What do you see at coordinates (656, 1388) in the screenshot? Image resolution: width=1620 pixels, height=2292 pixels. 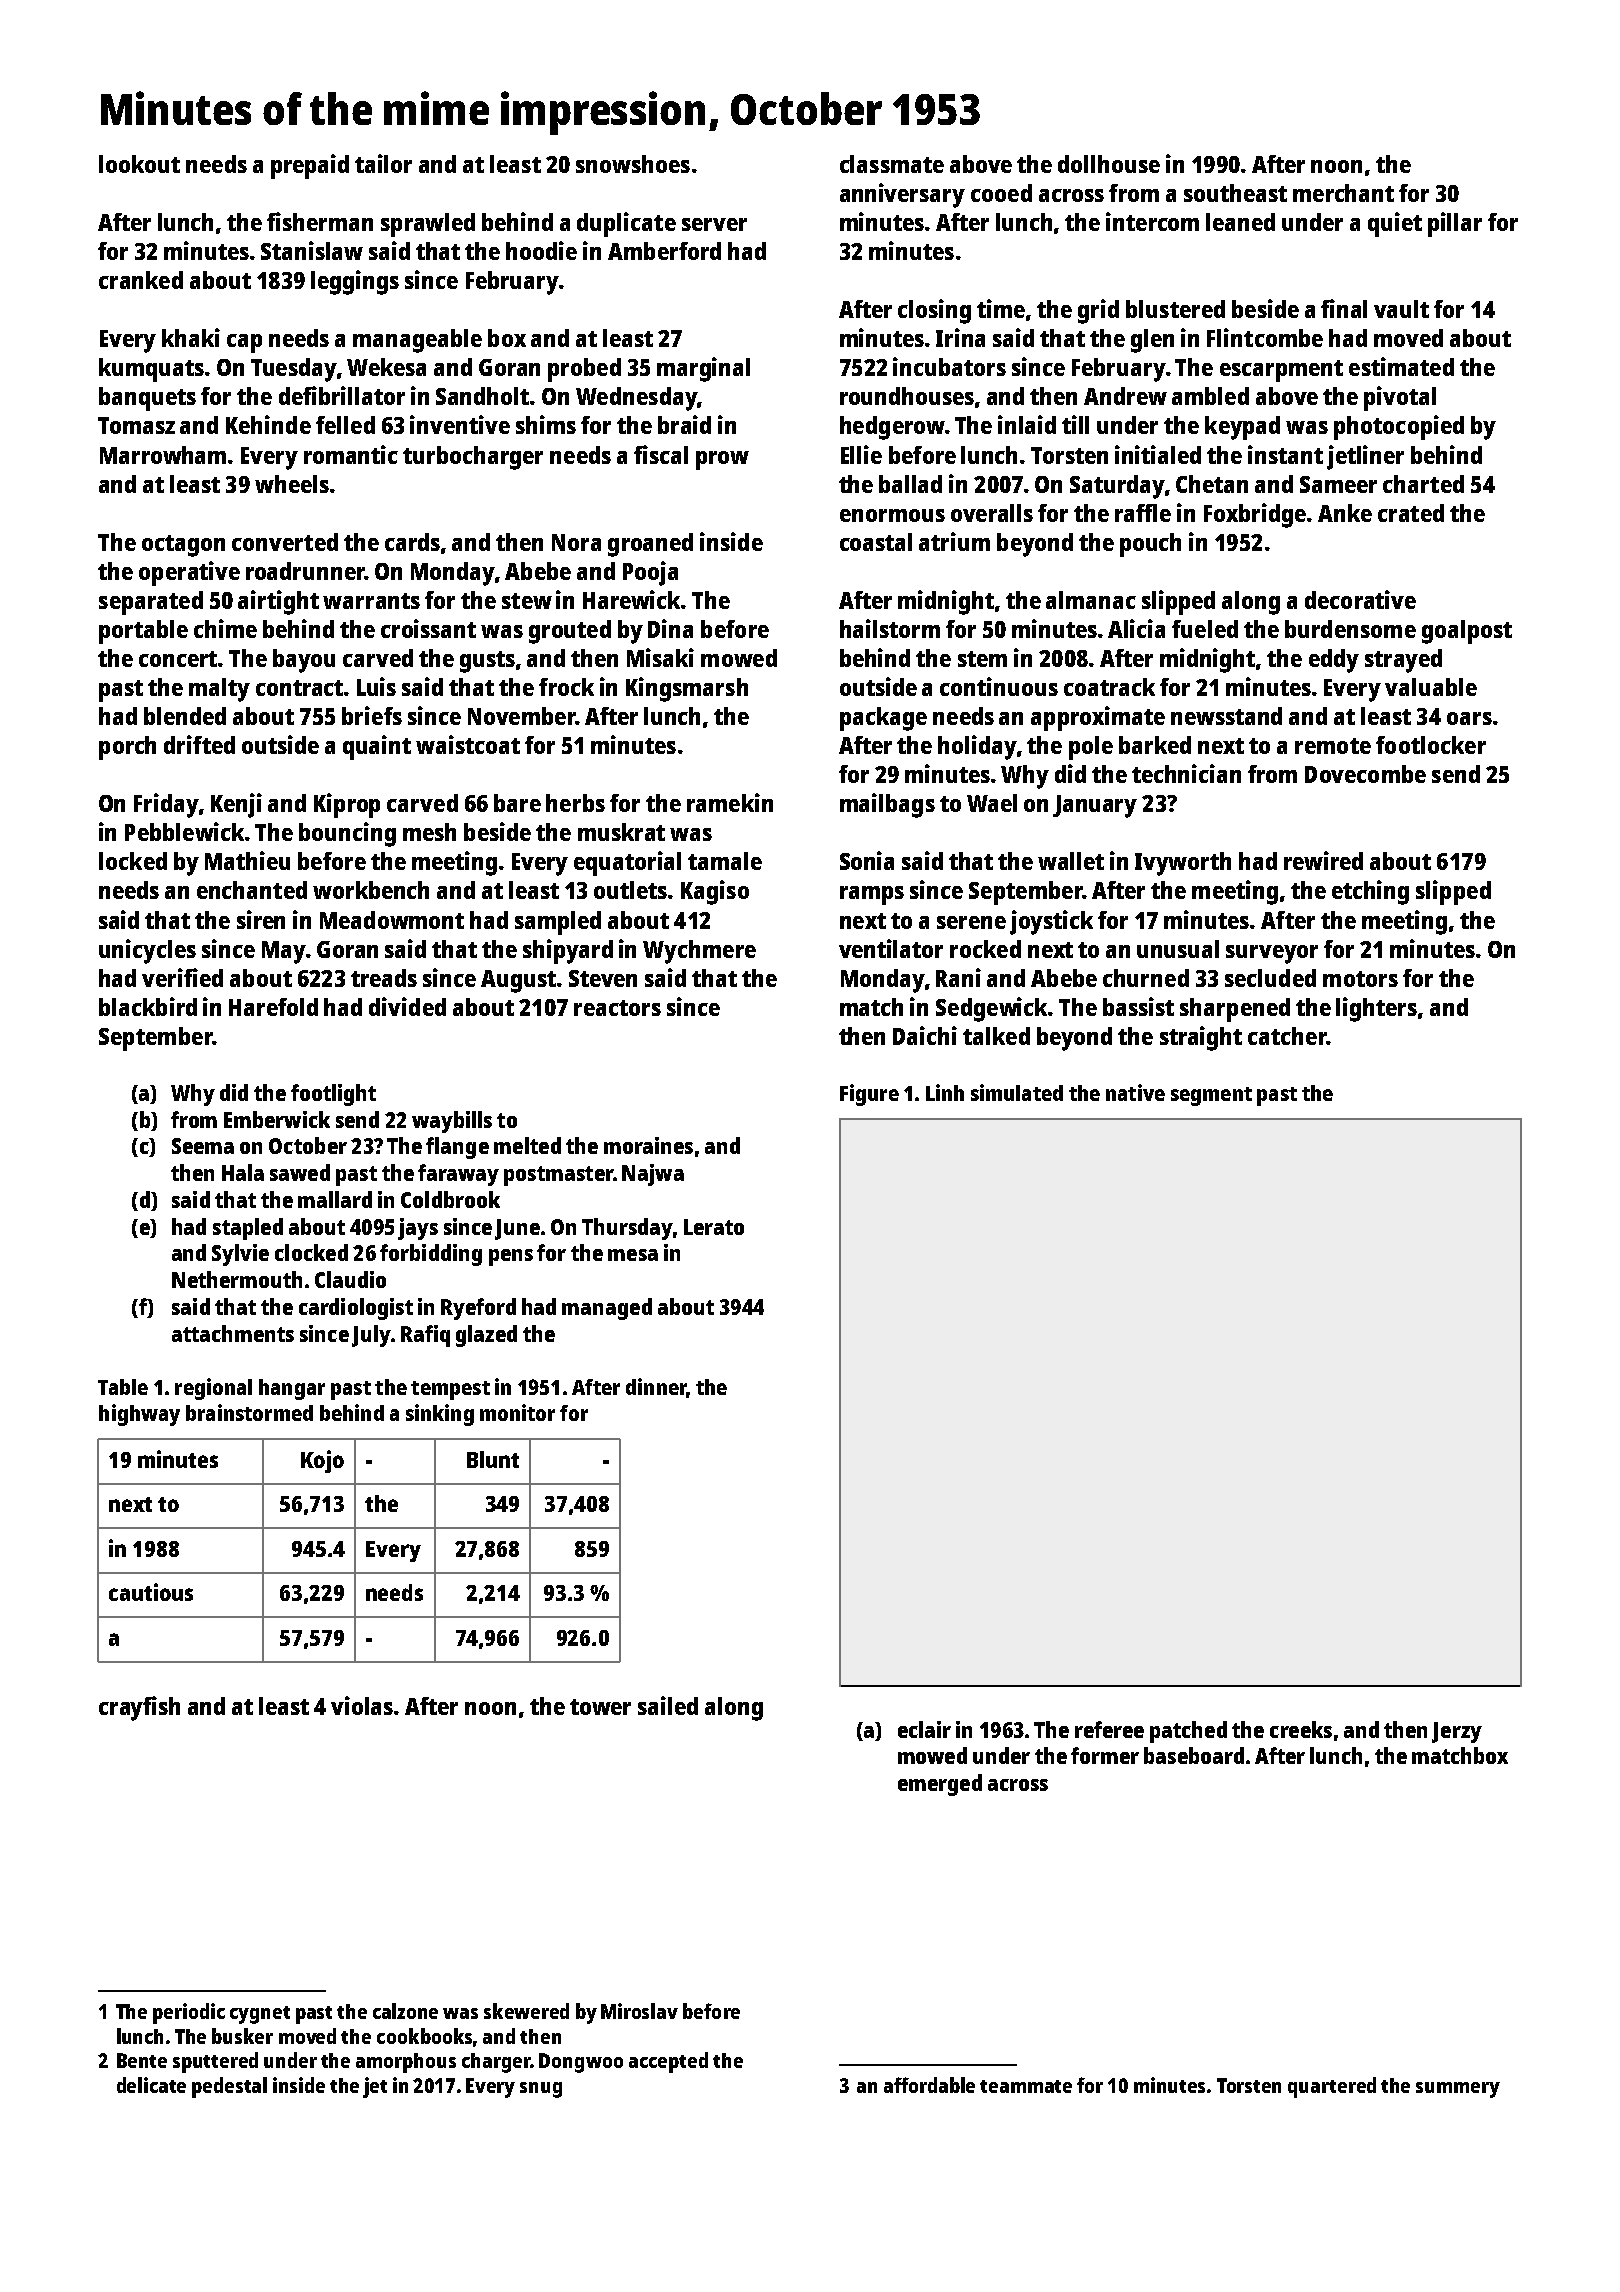 I see `dinner` at bounding box center [656, 1388].
